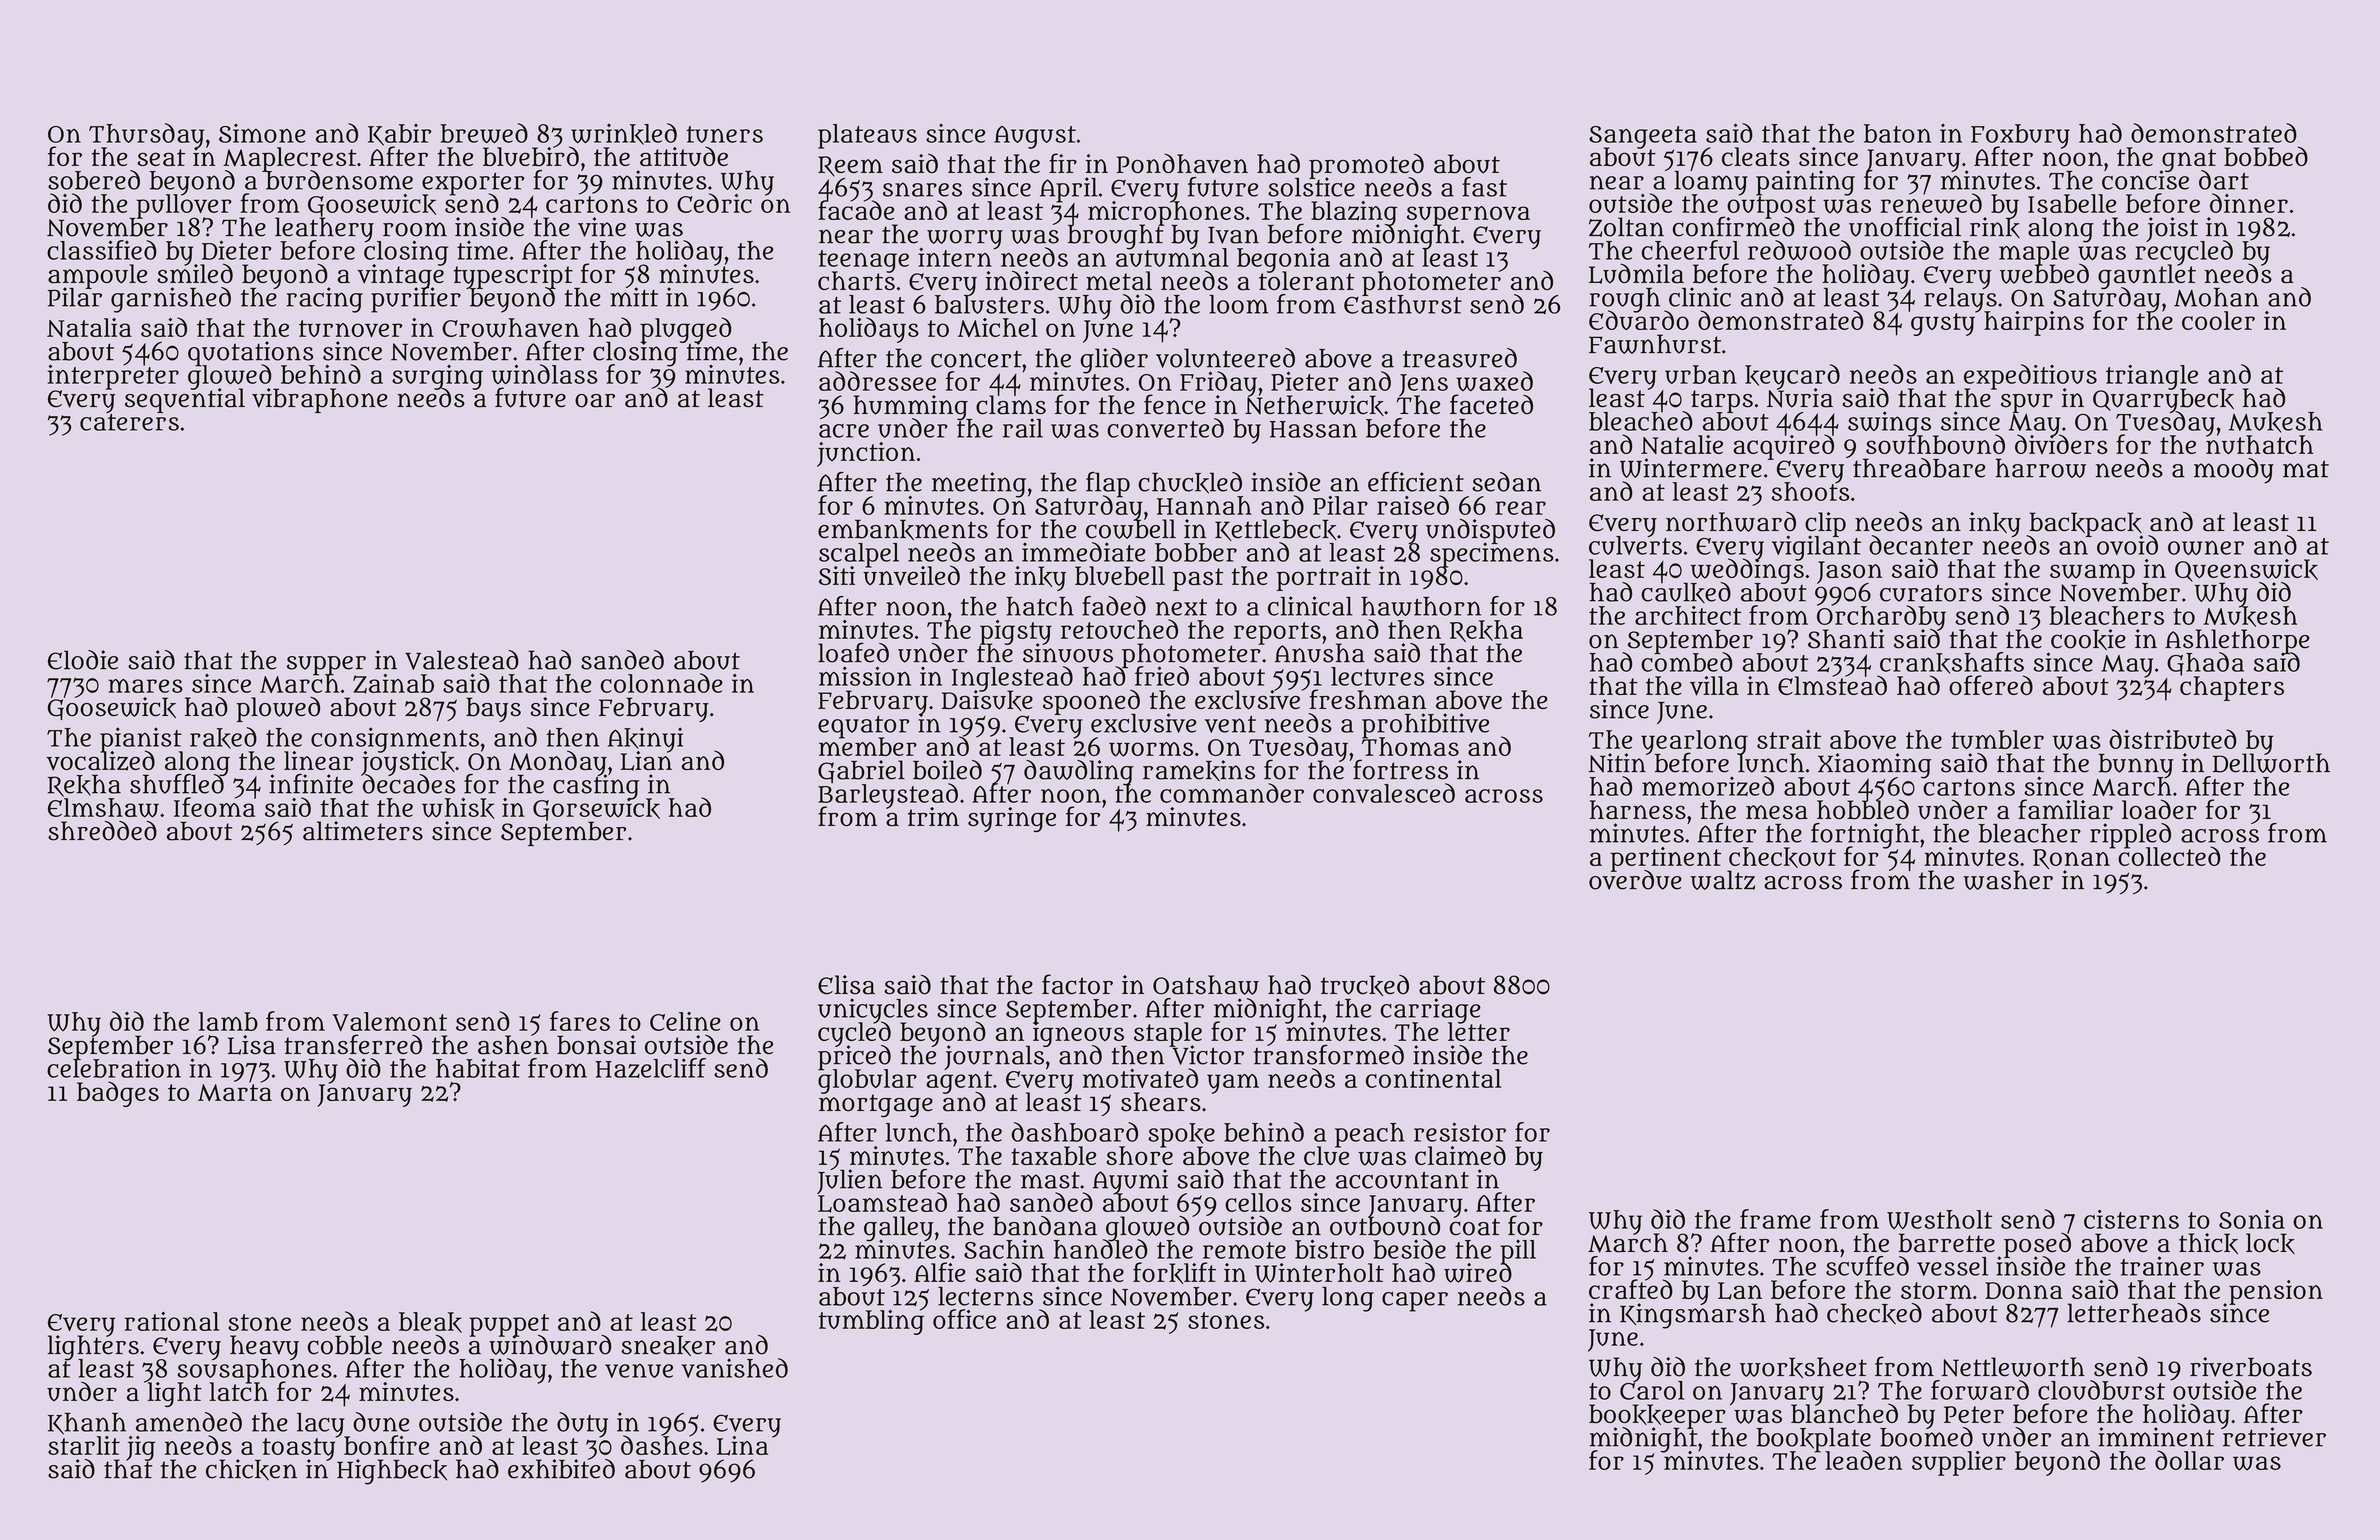 The width and height of the screenshot is (2380, 1540). Describe the element at coordinates (2266, 156) in the screenshot. I see `bobbed` at that location.
